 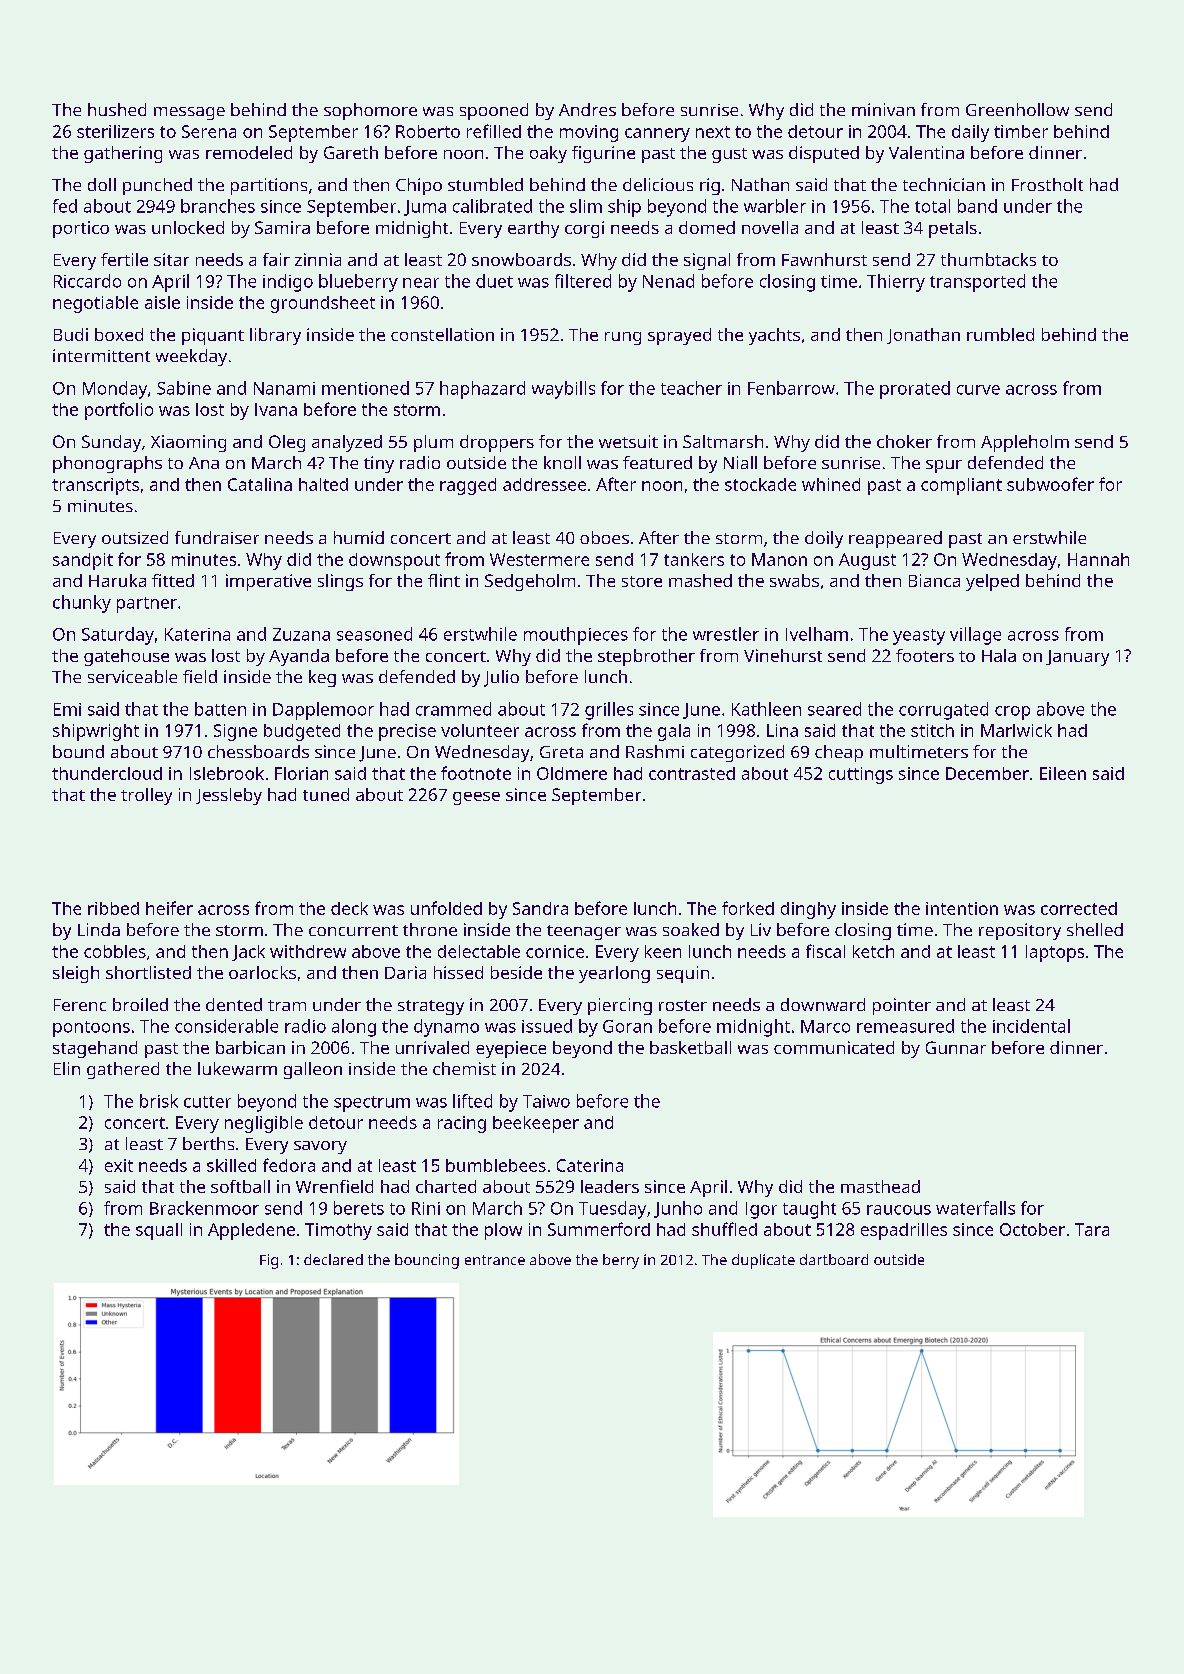 What do you see at coordinates (883, 109) in the screenshot?
I see `minivan` at bounding box center [883, 109].
